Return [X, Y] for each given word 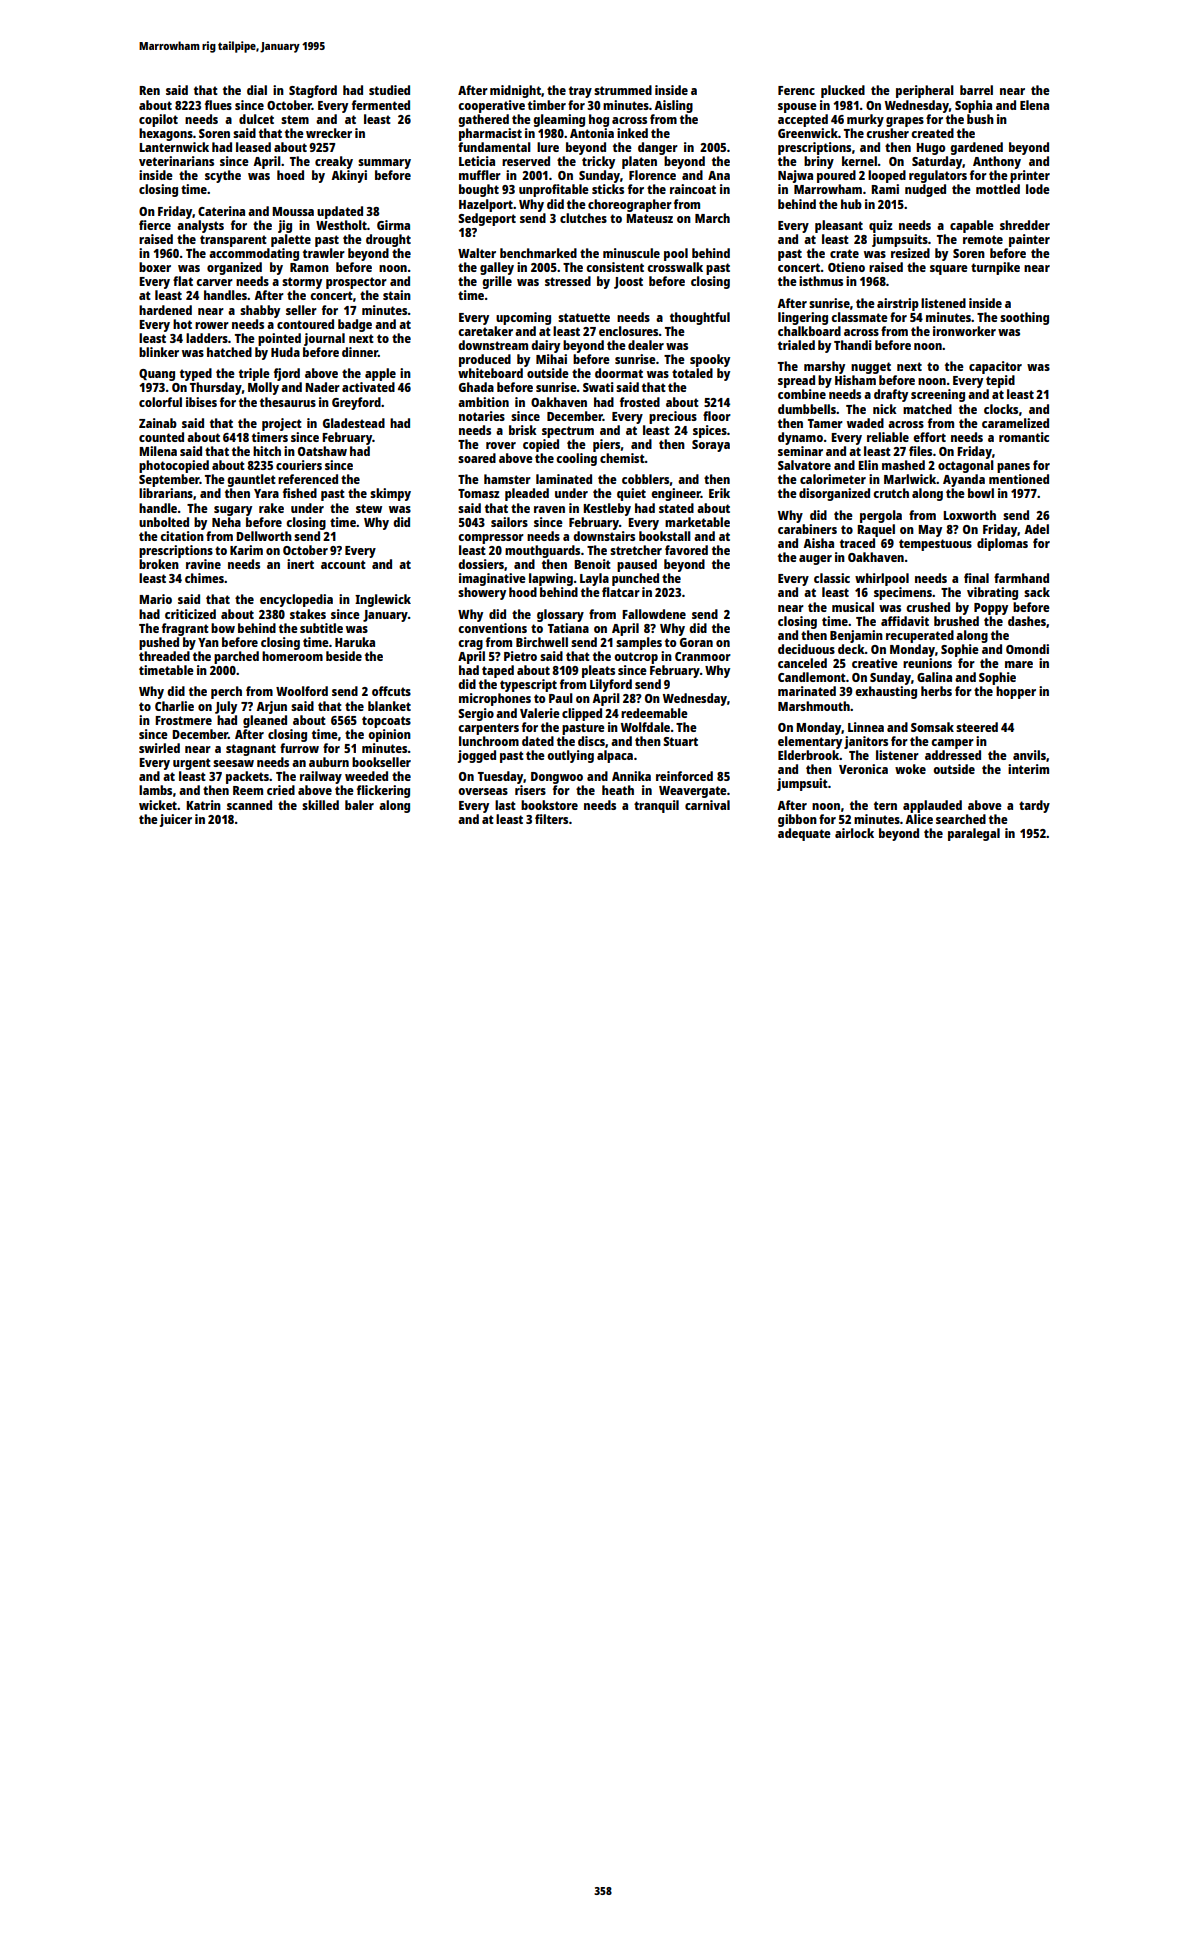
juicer [176, 820]
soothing [1024, 318]
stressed [568, 281]
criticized [190, 614]
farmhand [1021, 578]
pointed [279, 339]
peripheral [925, 91]
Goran [696, 642]
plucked [843, 91]
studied [389, 90]
